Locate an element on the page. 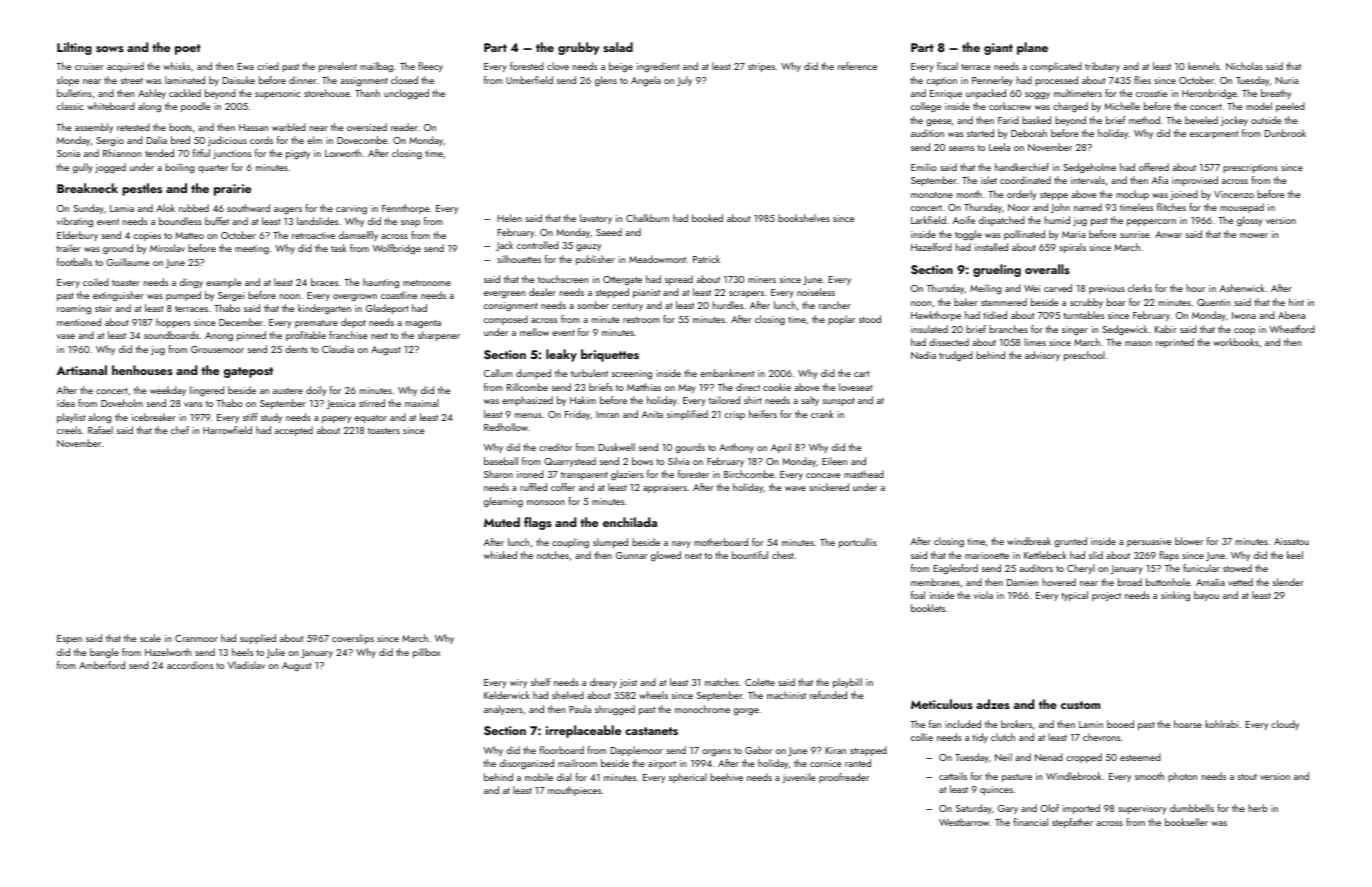 The width and height of the document is (1372, 887). sunspot is located at coordinates (839, 402).
